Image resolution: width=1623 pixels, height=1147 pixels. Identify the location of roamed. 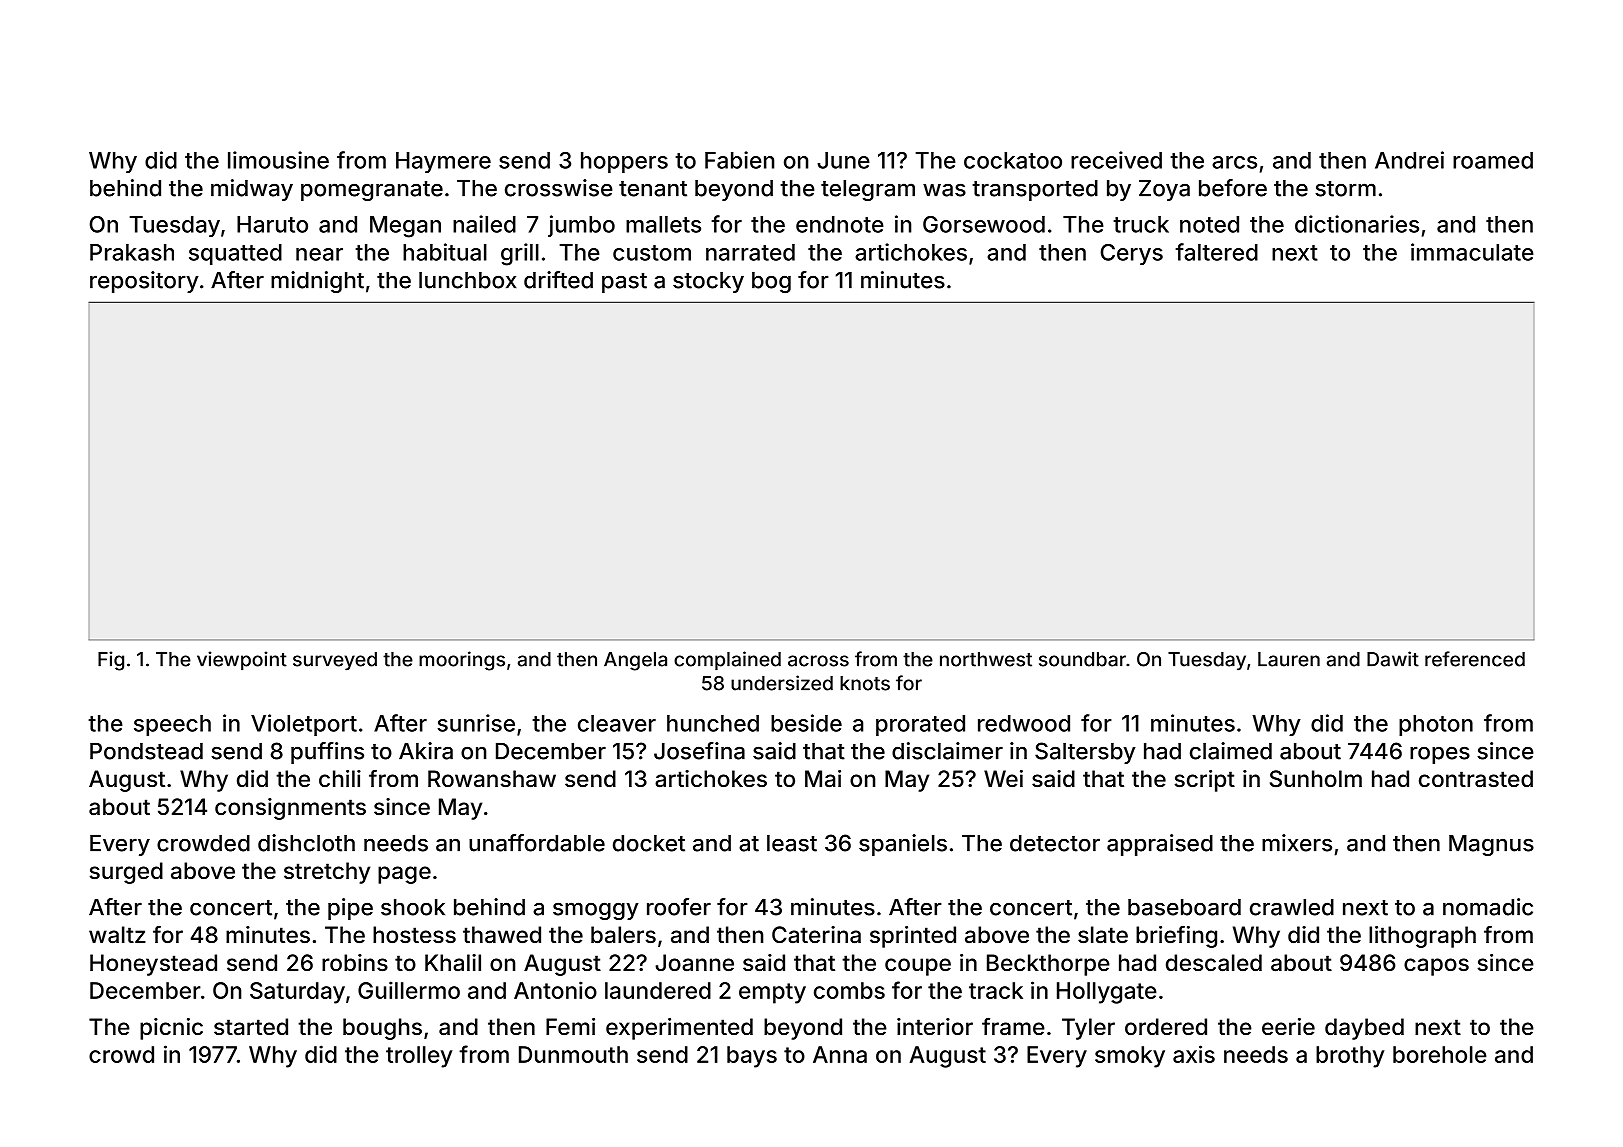
(1493, 160).
